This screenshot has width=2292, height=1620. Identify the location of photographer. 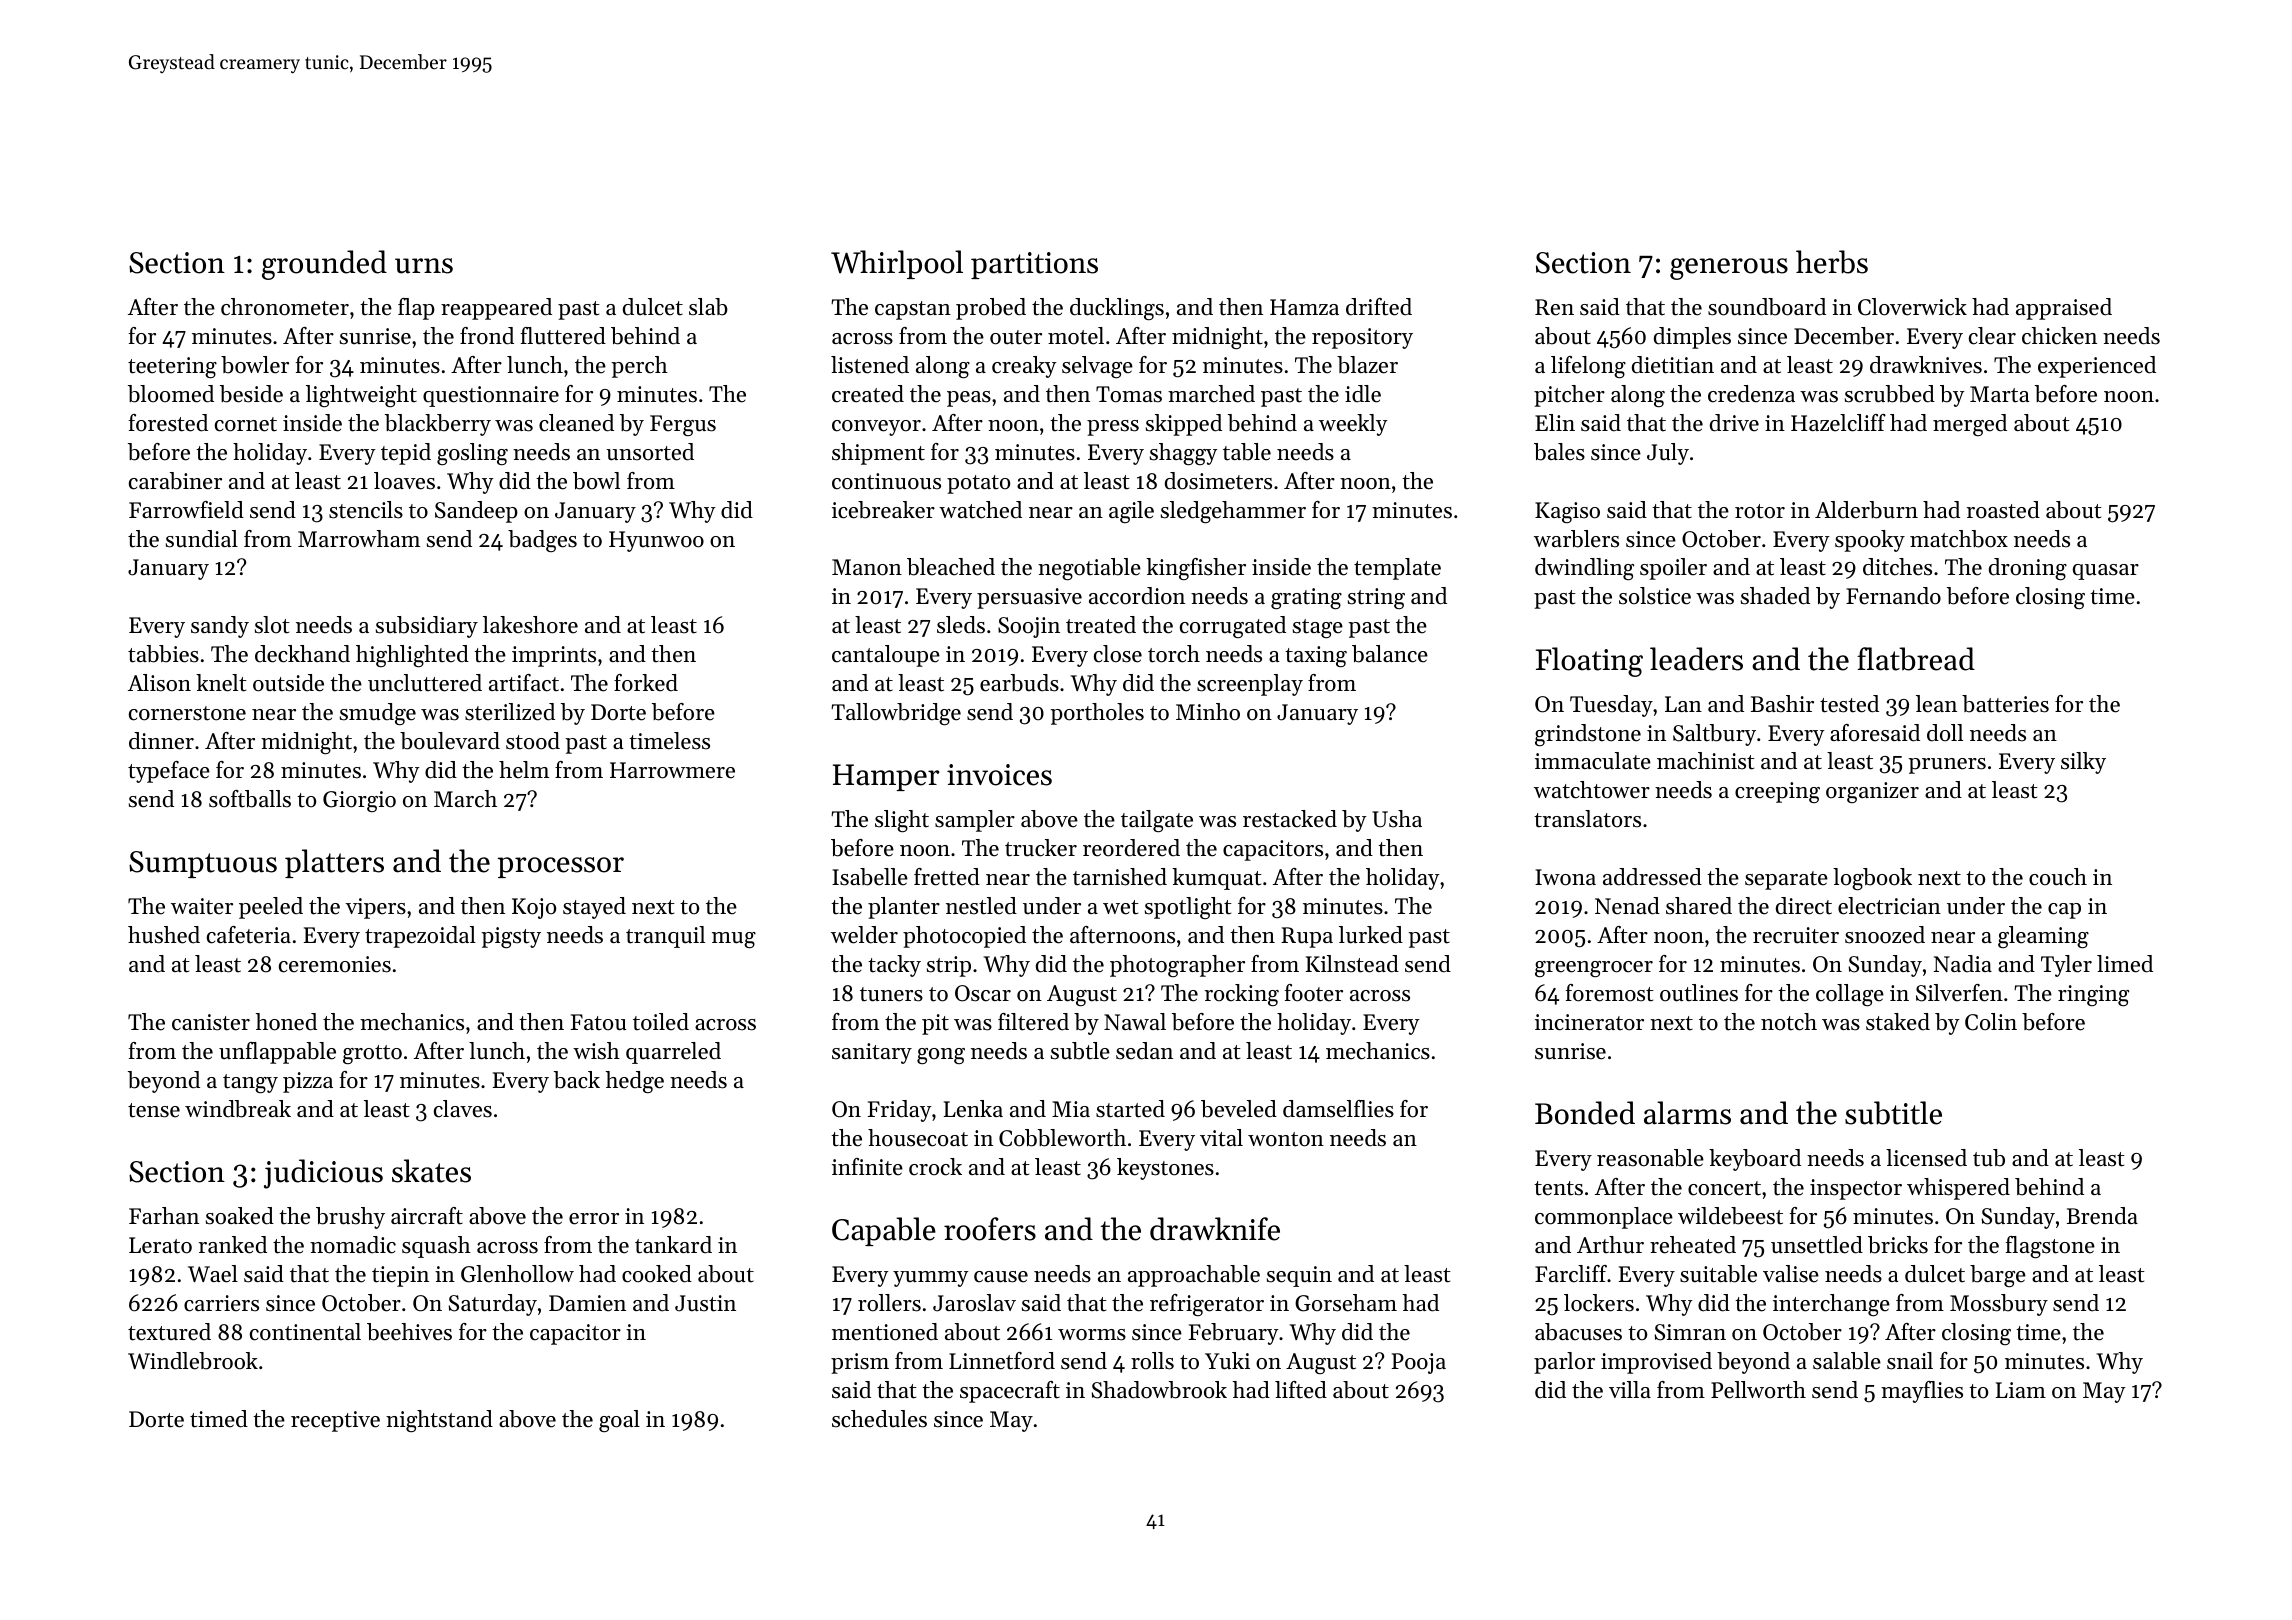
(1177, 966).
